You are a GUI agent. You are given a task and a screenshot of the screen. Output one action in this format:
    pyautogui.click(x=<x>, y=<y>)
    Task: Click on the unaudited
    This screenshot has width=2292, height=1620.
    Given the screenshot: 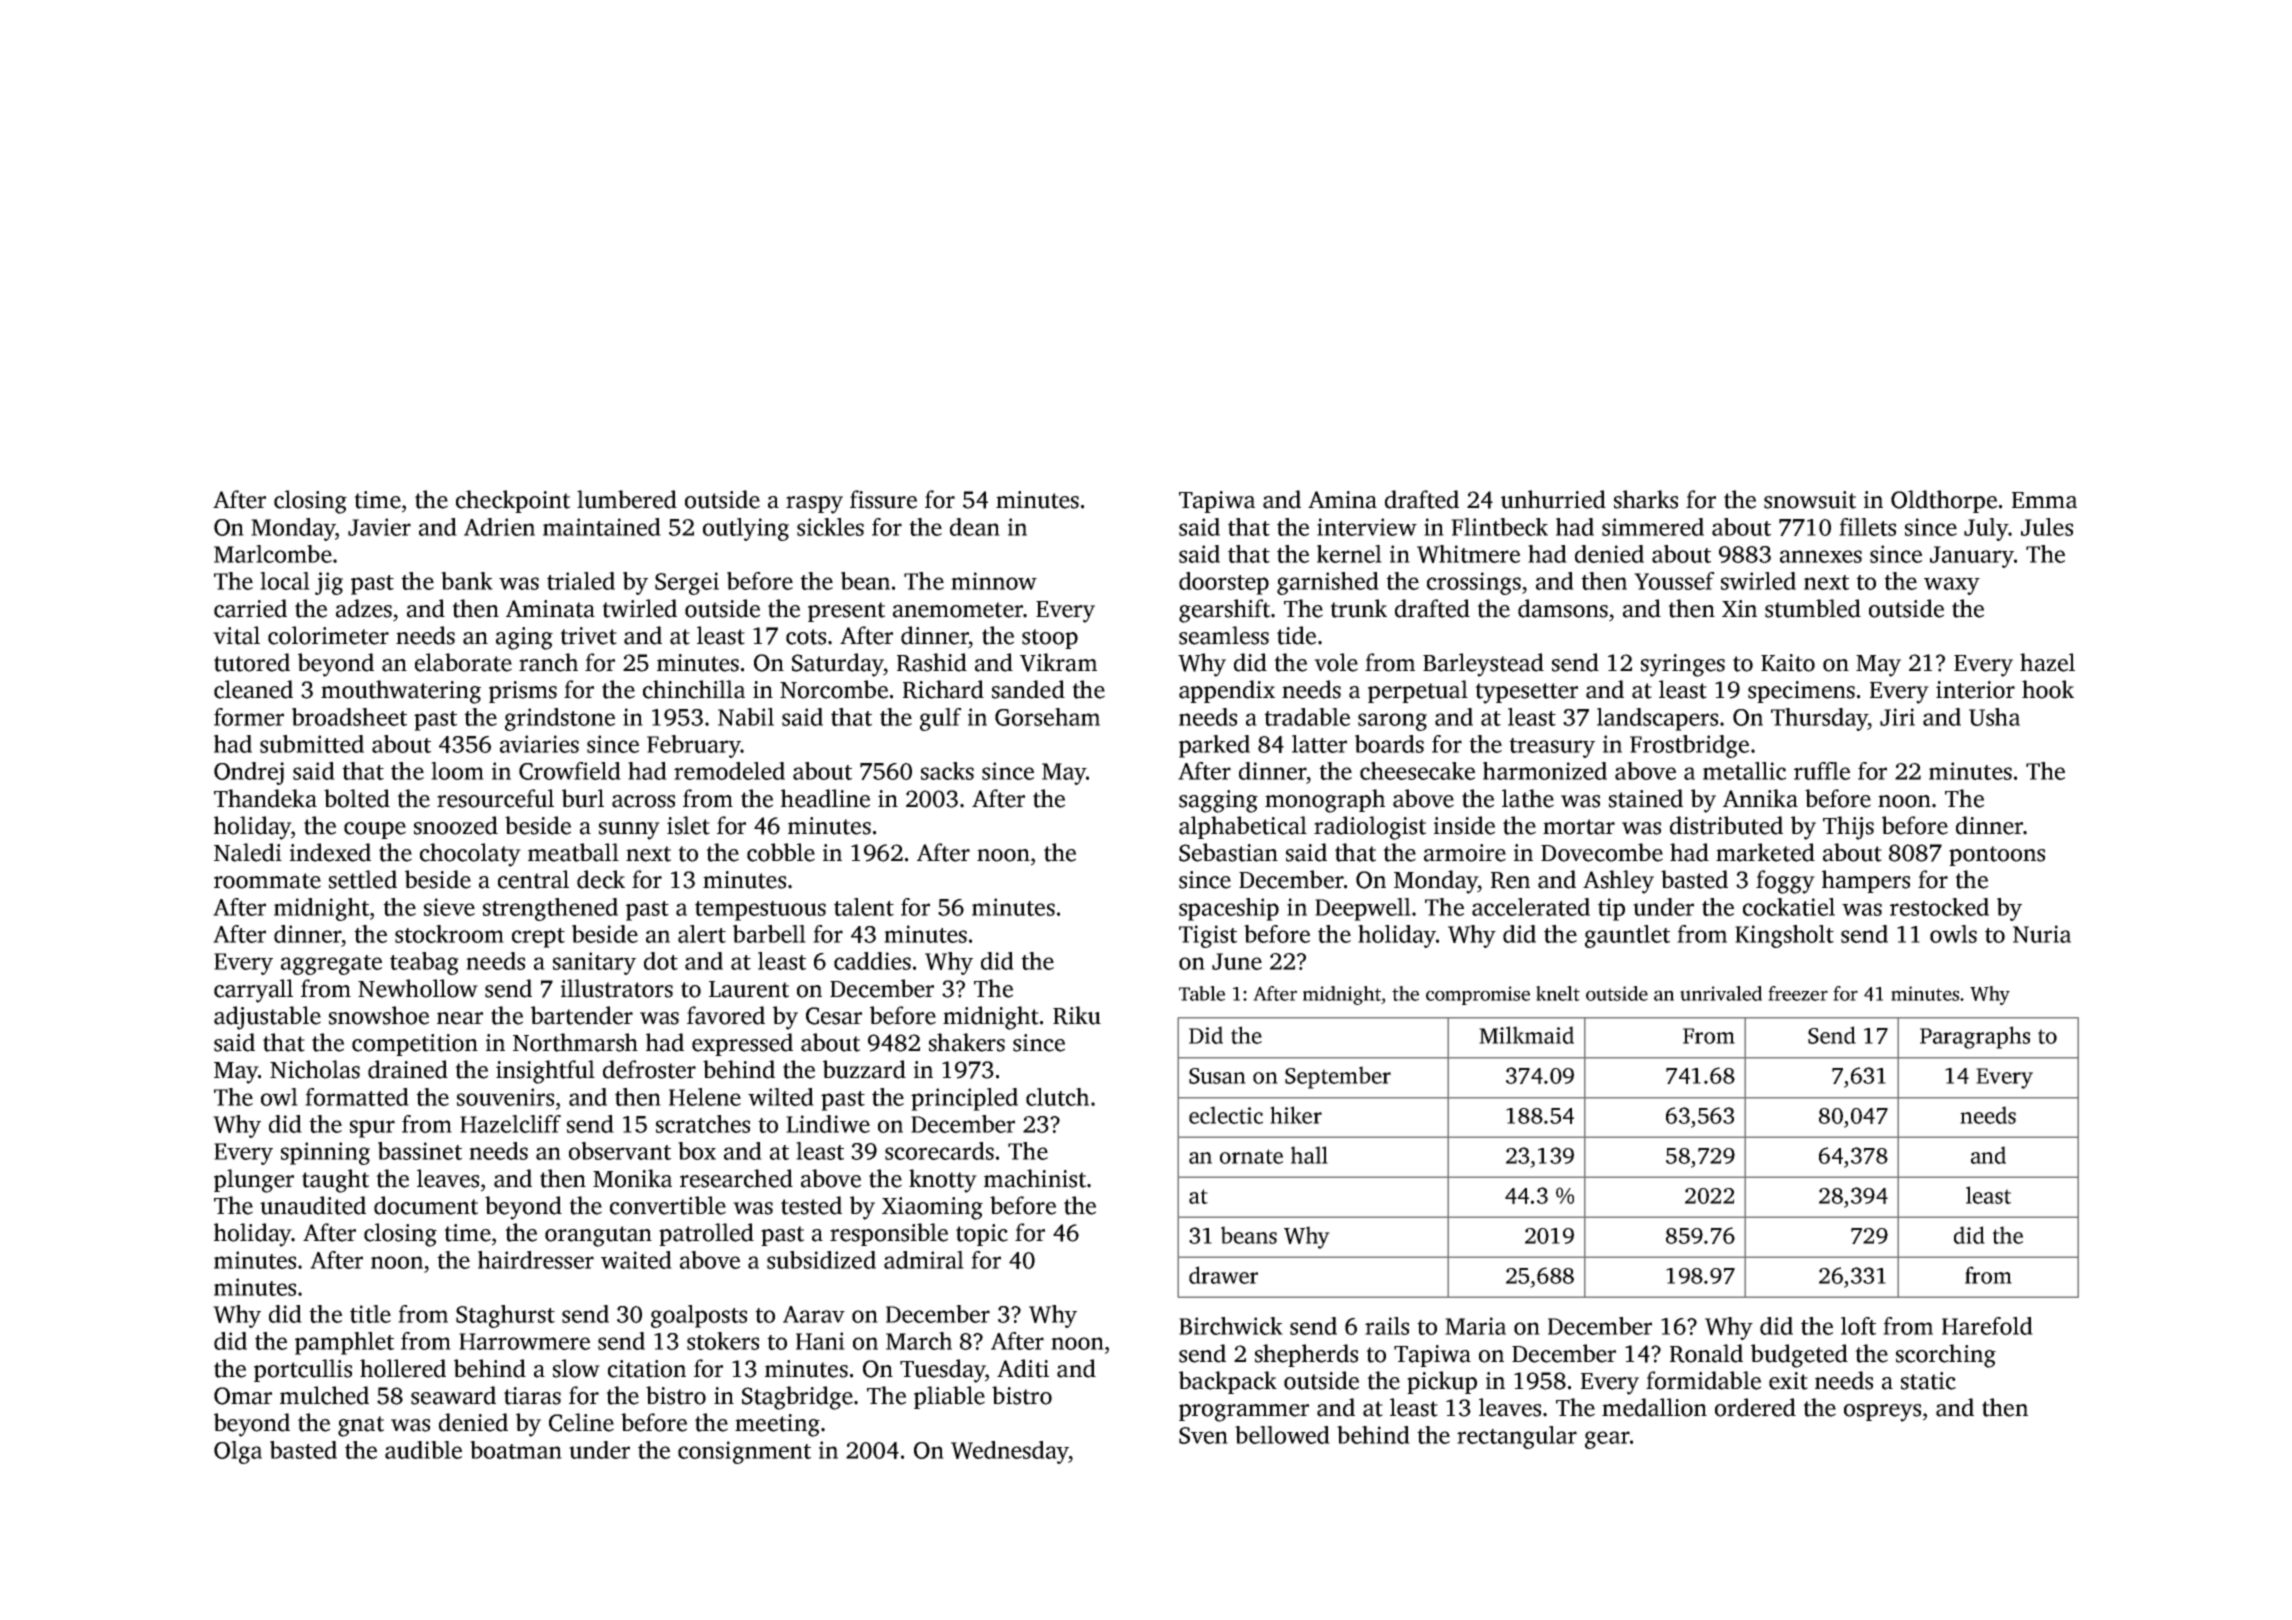 What is the action you would take?
    pyautogui.click(x=313, y=1205)
